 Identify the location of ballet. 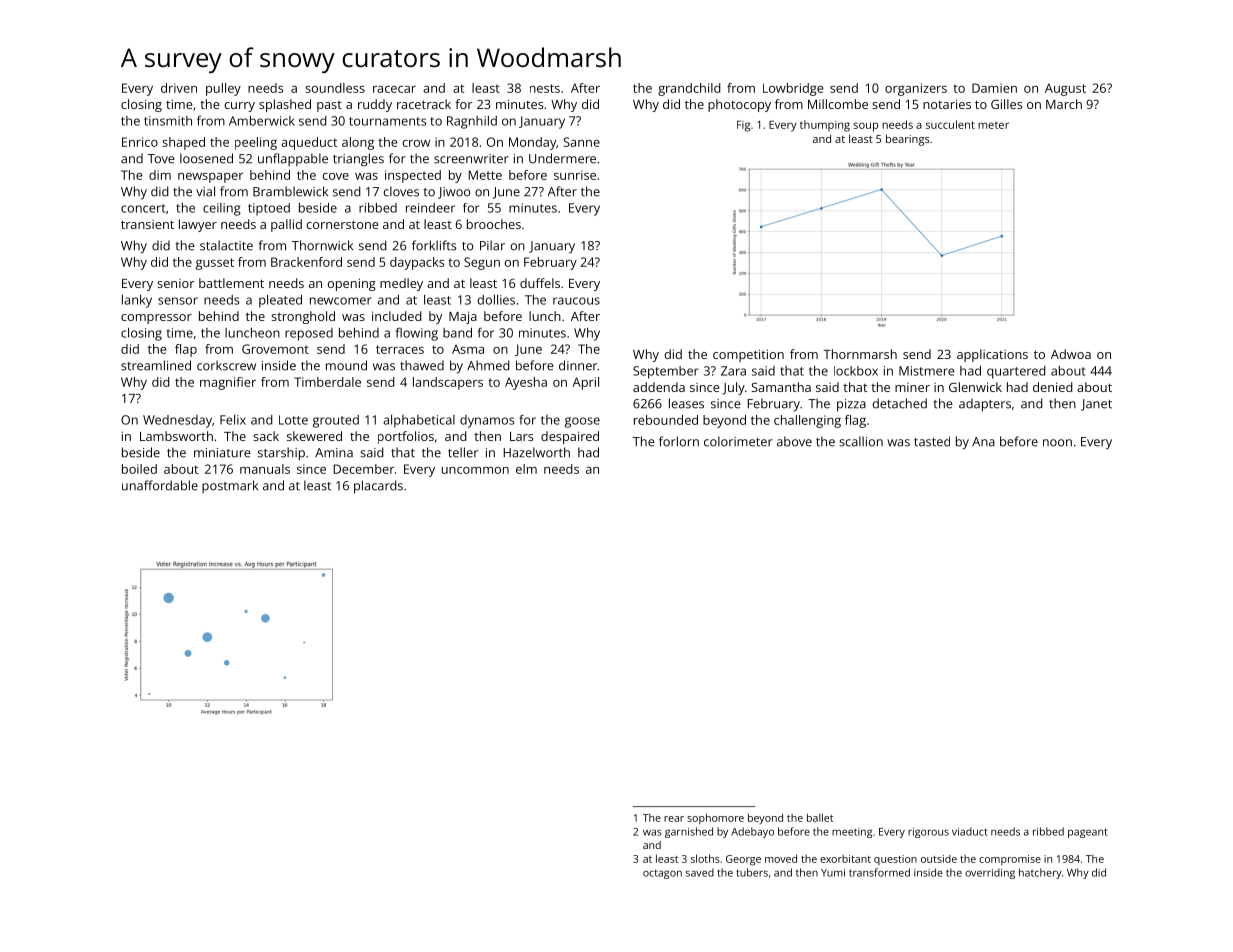
(820, 817).
